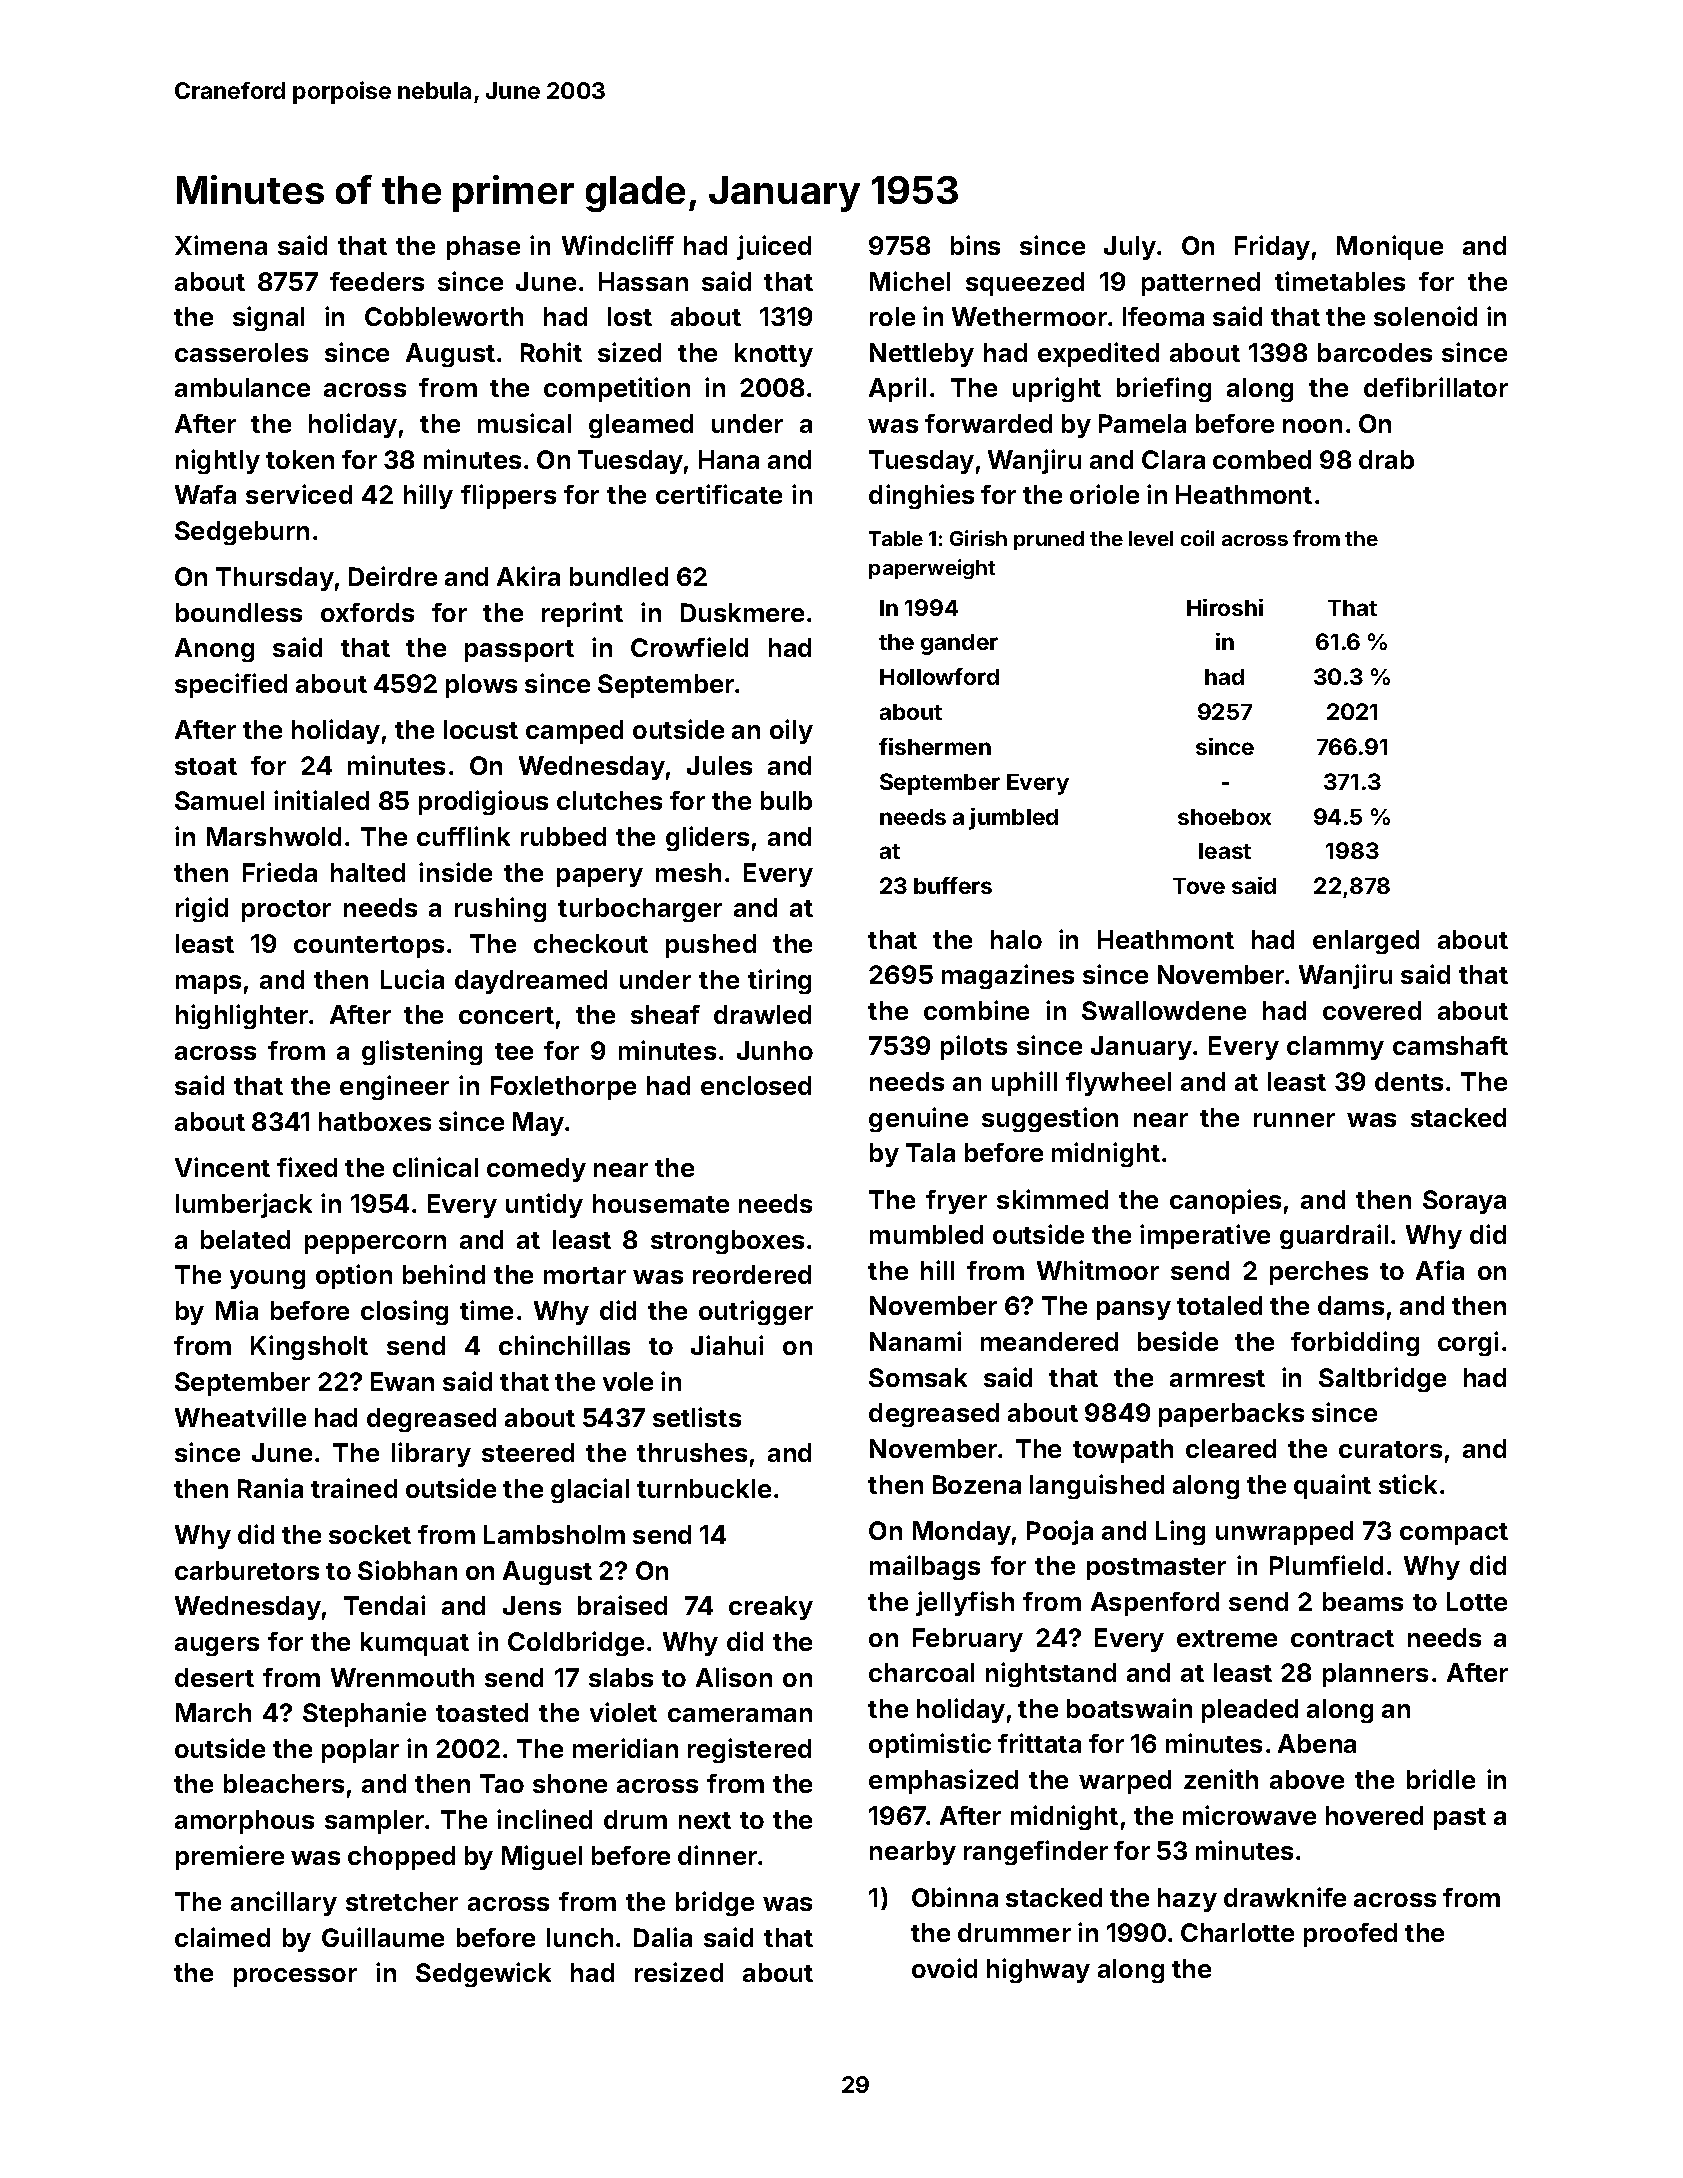 Image resolution: width=1683 pixels, height=2178 pixels. I want to click on beams, so click(1363, 1601).
